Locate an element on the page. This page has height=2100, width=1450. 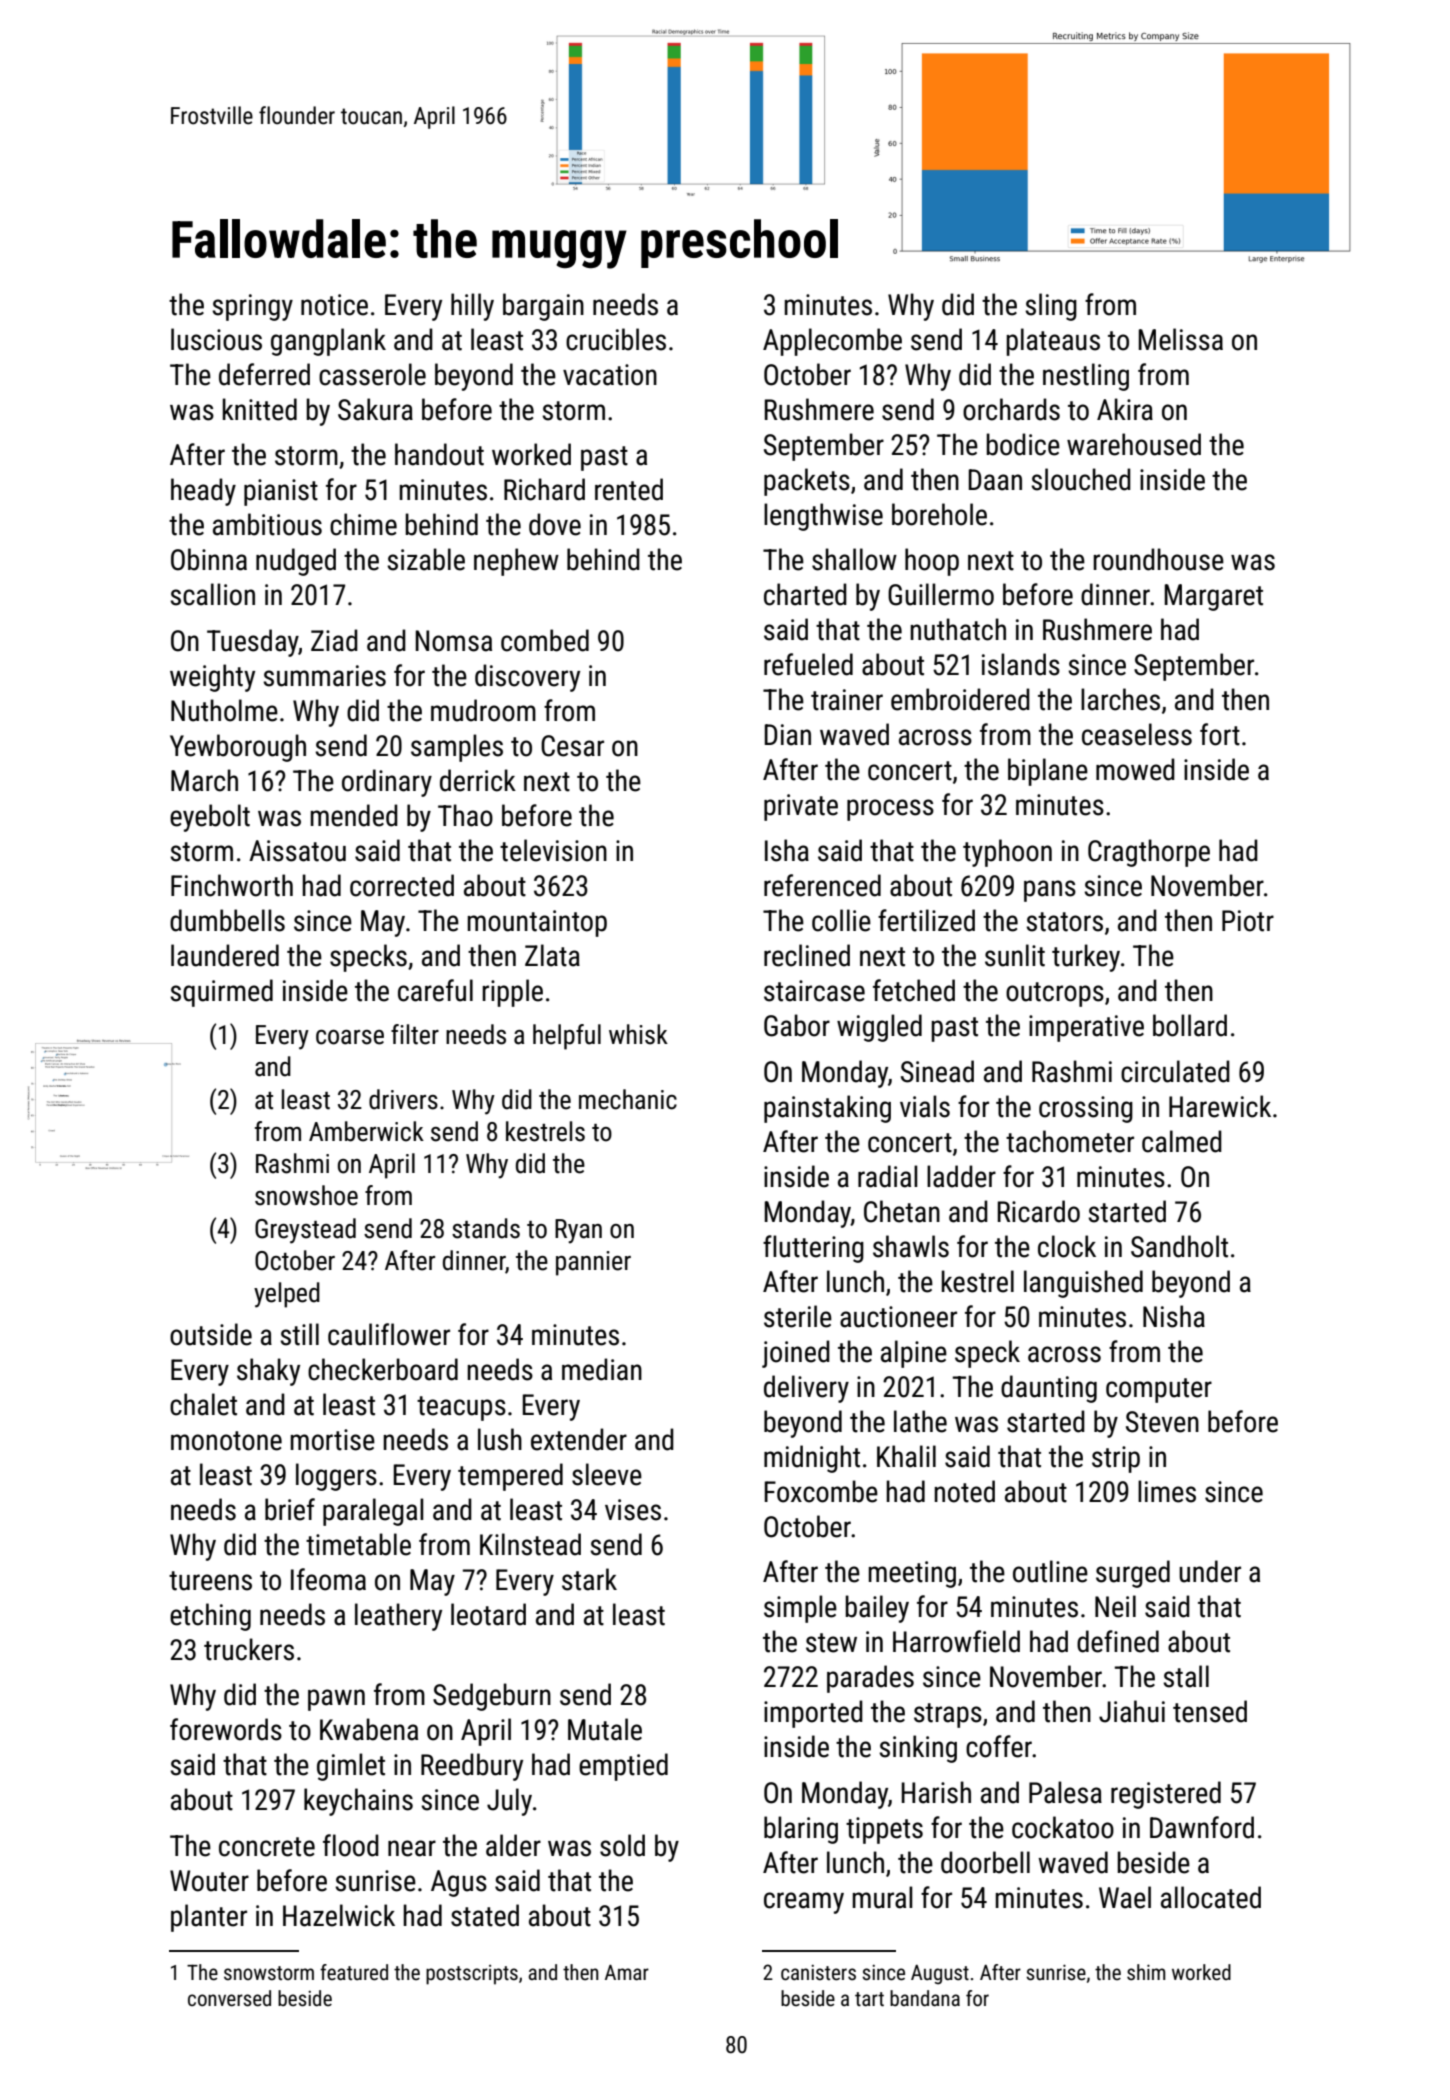
canisters is located at coordinates (818, 1973).
